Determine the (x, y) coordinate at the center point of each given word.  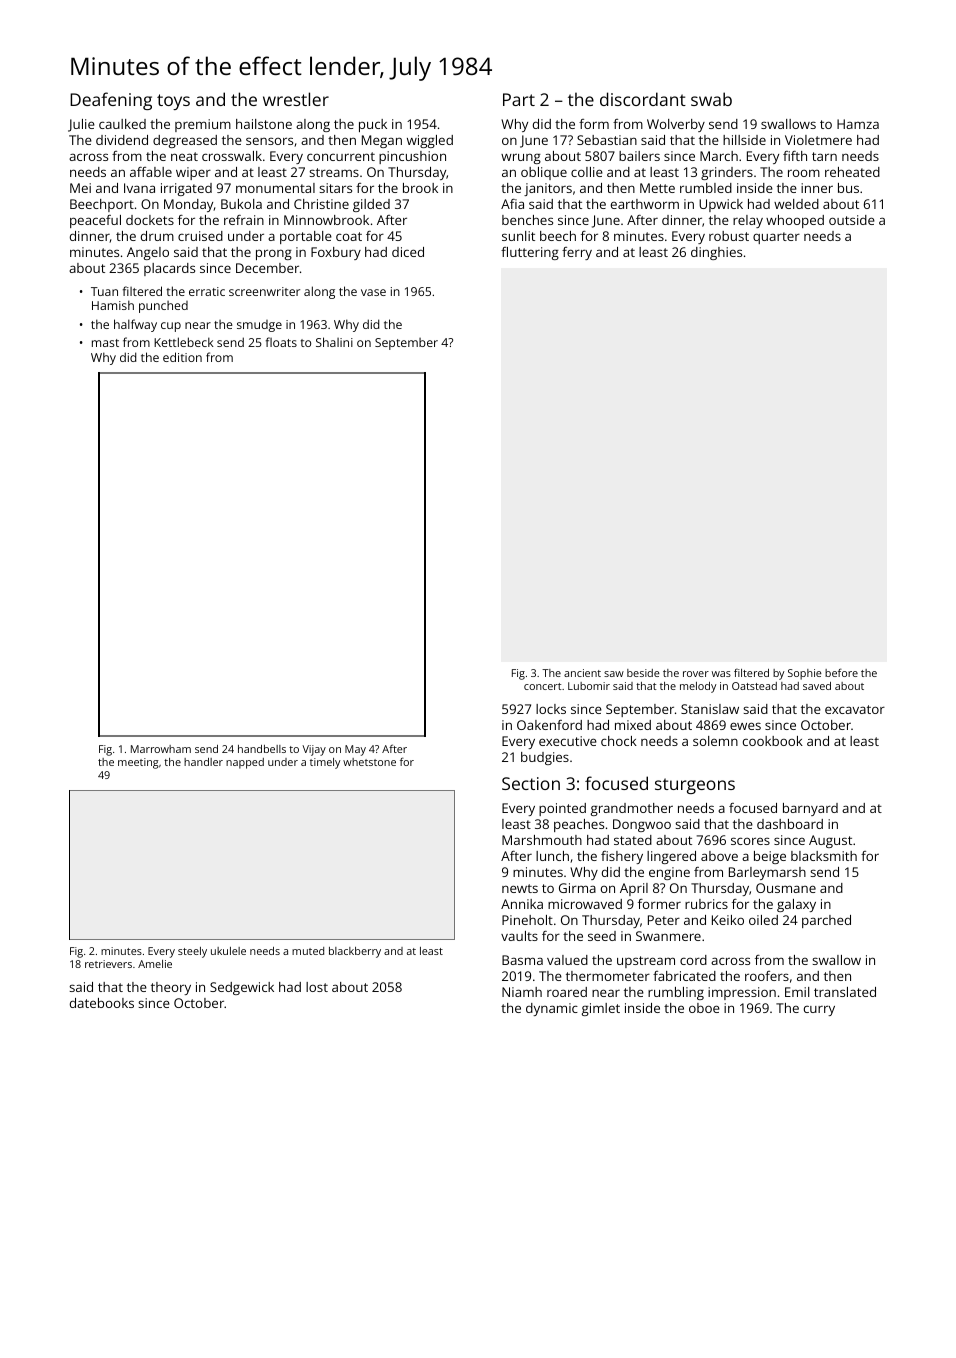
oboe (704, 1008)
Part (519, 99)
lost (317, 987)
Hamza (858, 124)
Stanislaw (710, 709)
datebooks (102, 1003)
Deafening (111, 101)
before (841, 672)
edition (182, 357)
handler (203, 762)
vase (373, 292)
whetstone (369, 762)
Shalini (334, 342)
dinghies (716, 253)
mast (105, 343)
